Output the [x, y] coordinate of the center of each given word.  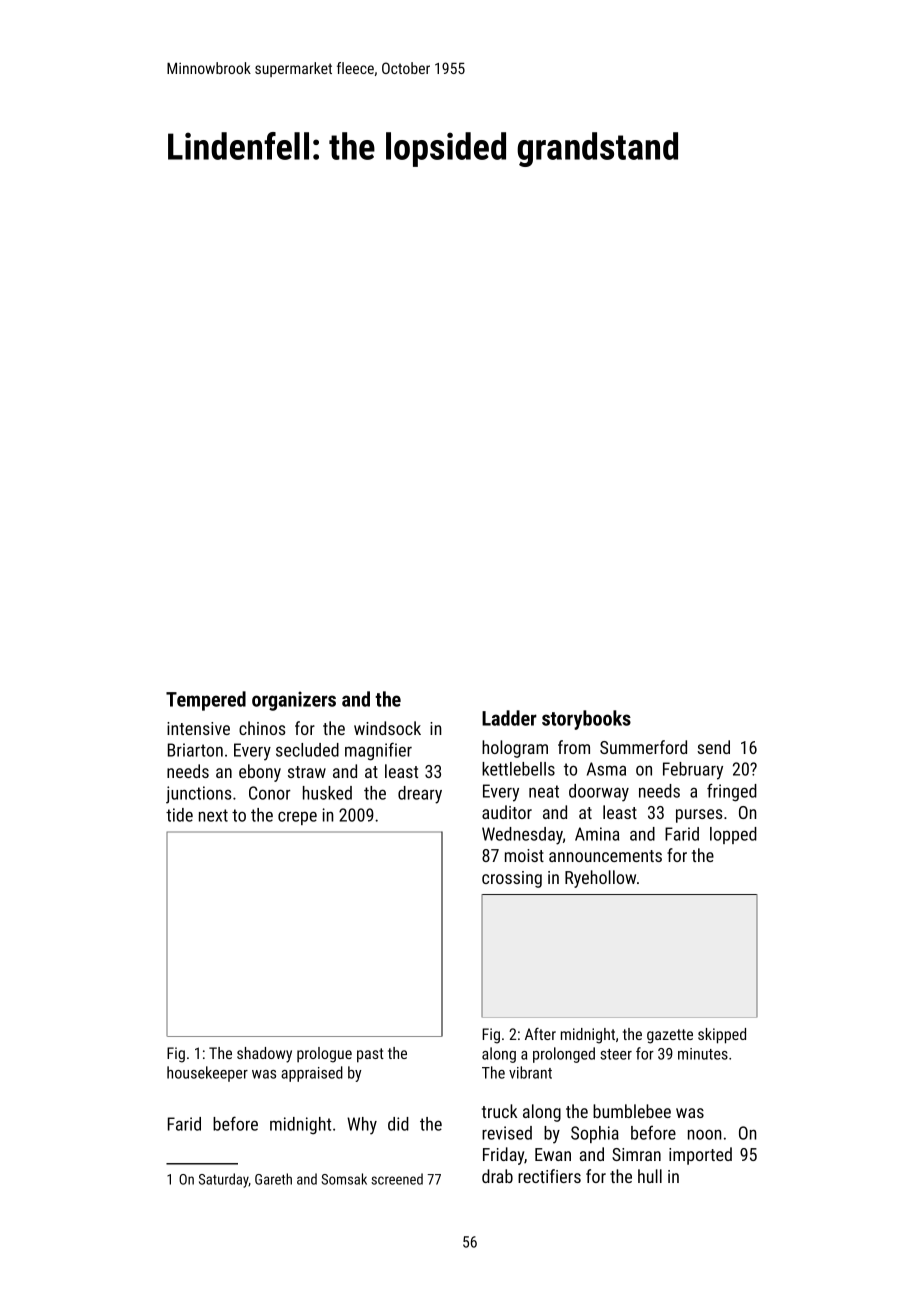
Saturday [224, 1180]
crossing [512, 879]
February [693, 771]
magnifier [378, 751]
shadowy [264, 1055]
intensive [198, 728]
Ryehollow [600, 879]
